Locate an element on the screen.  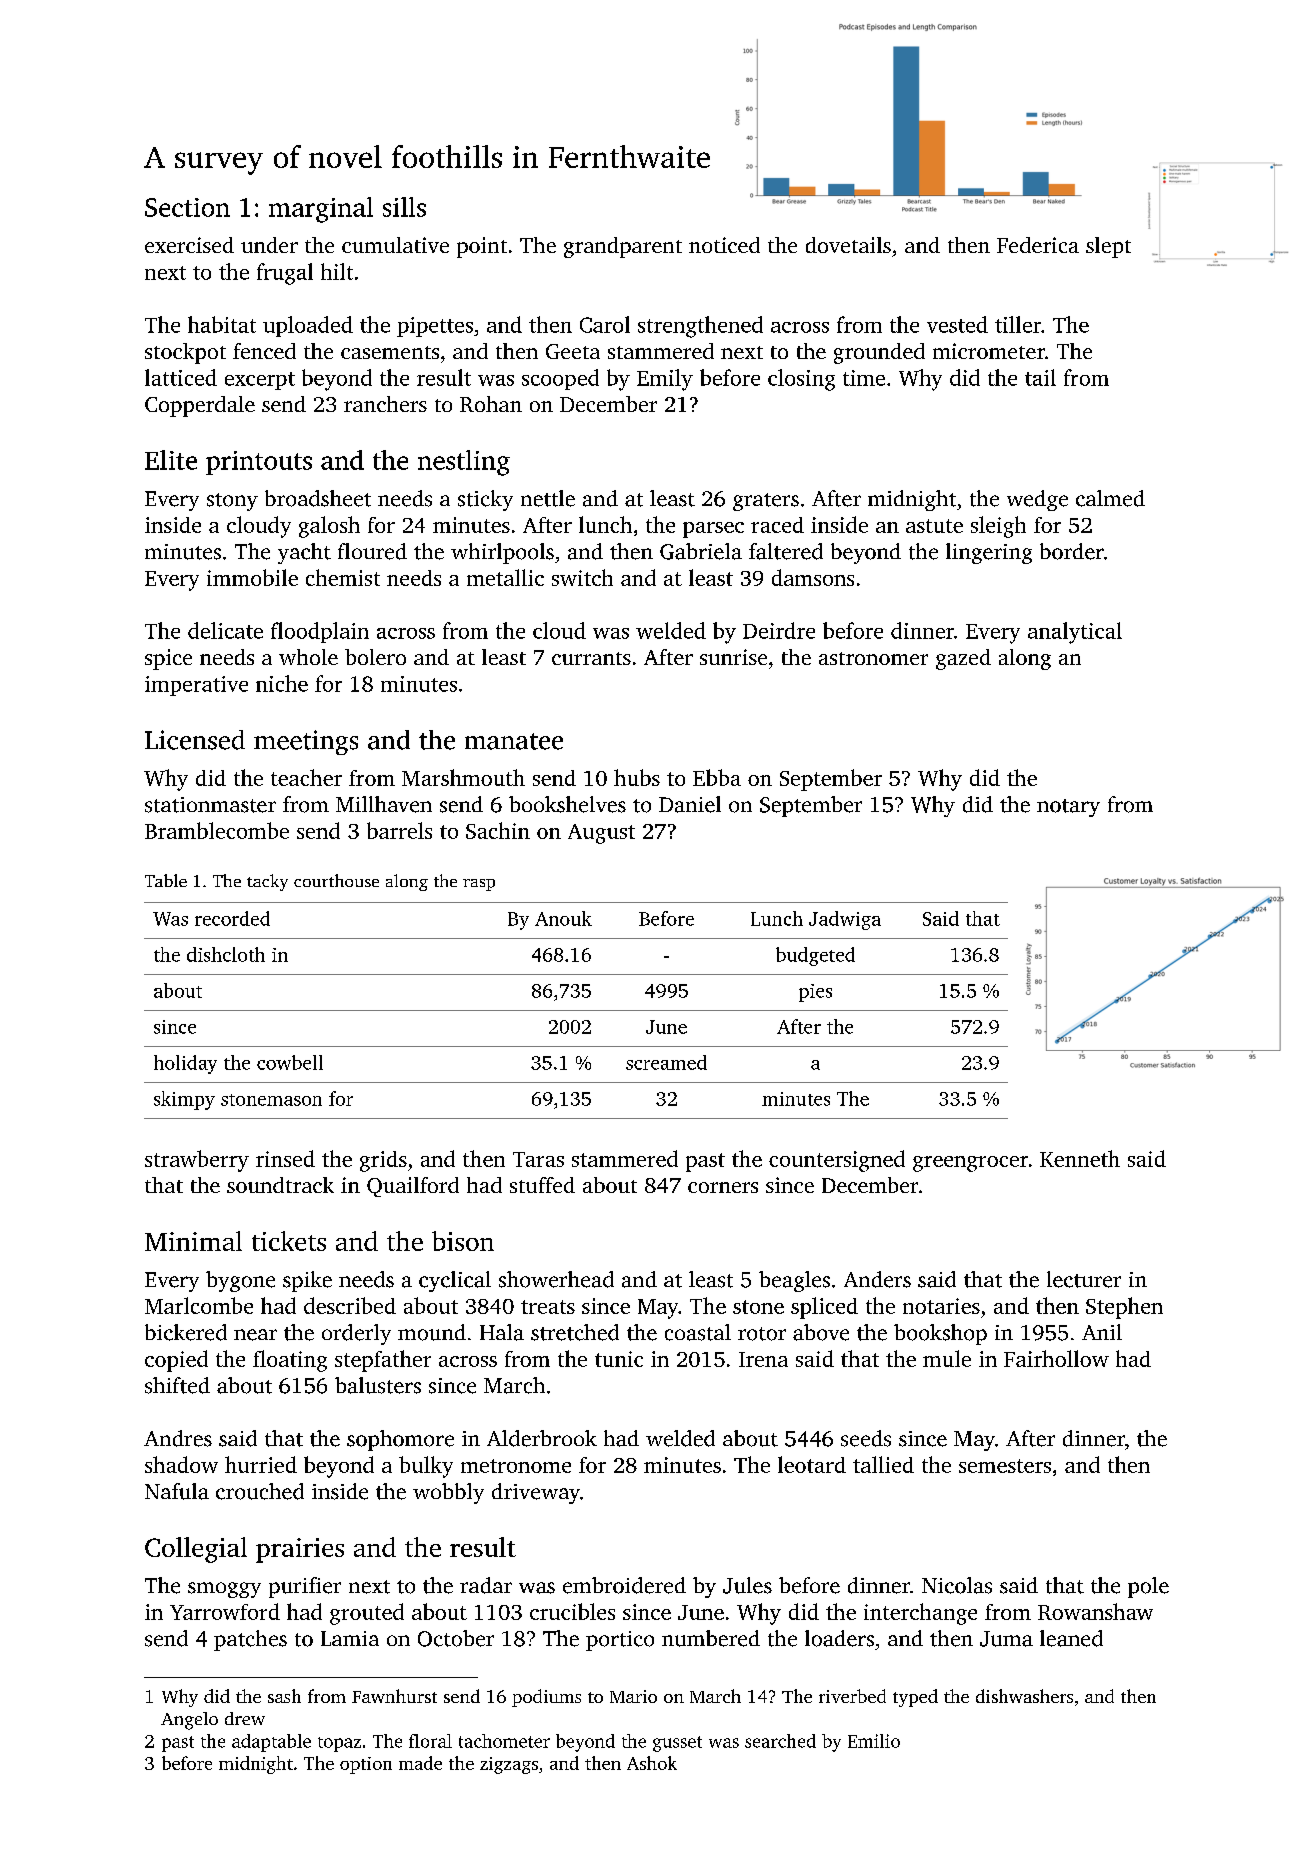
grandparent is located at coordinates (623, 247).
